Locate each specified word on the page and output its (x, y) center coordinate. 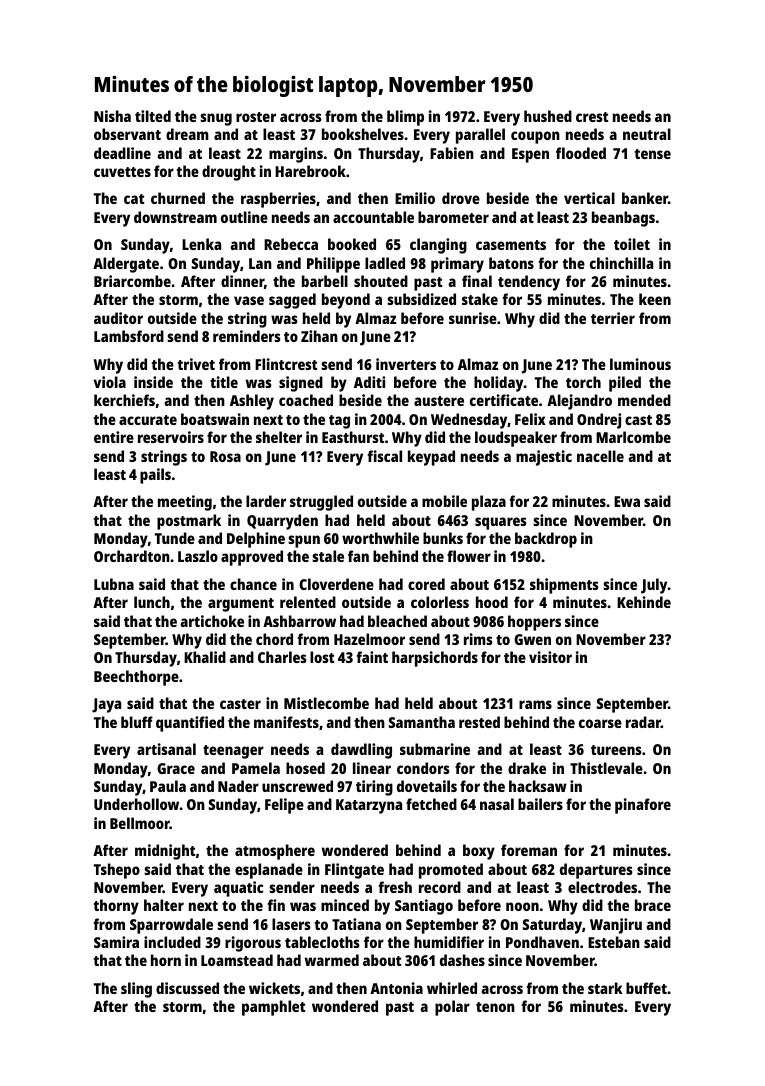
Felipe (284, 806)
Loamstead (237, 960)
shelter (279, 437)
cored (426, 584)
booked (352, 244)
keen (655, 299)
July (654, 586)
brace (653, 905)
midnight (165, 852)
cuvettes (122, 172)
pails (155, 476)
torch (583, 382)
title (224, 382)
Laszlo (198, 556)
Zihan (319, 336)
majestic (544, 458)
